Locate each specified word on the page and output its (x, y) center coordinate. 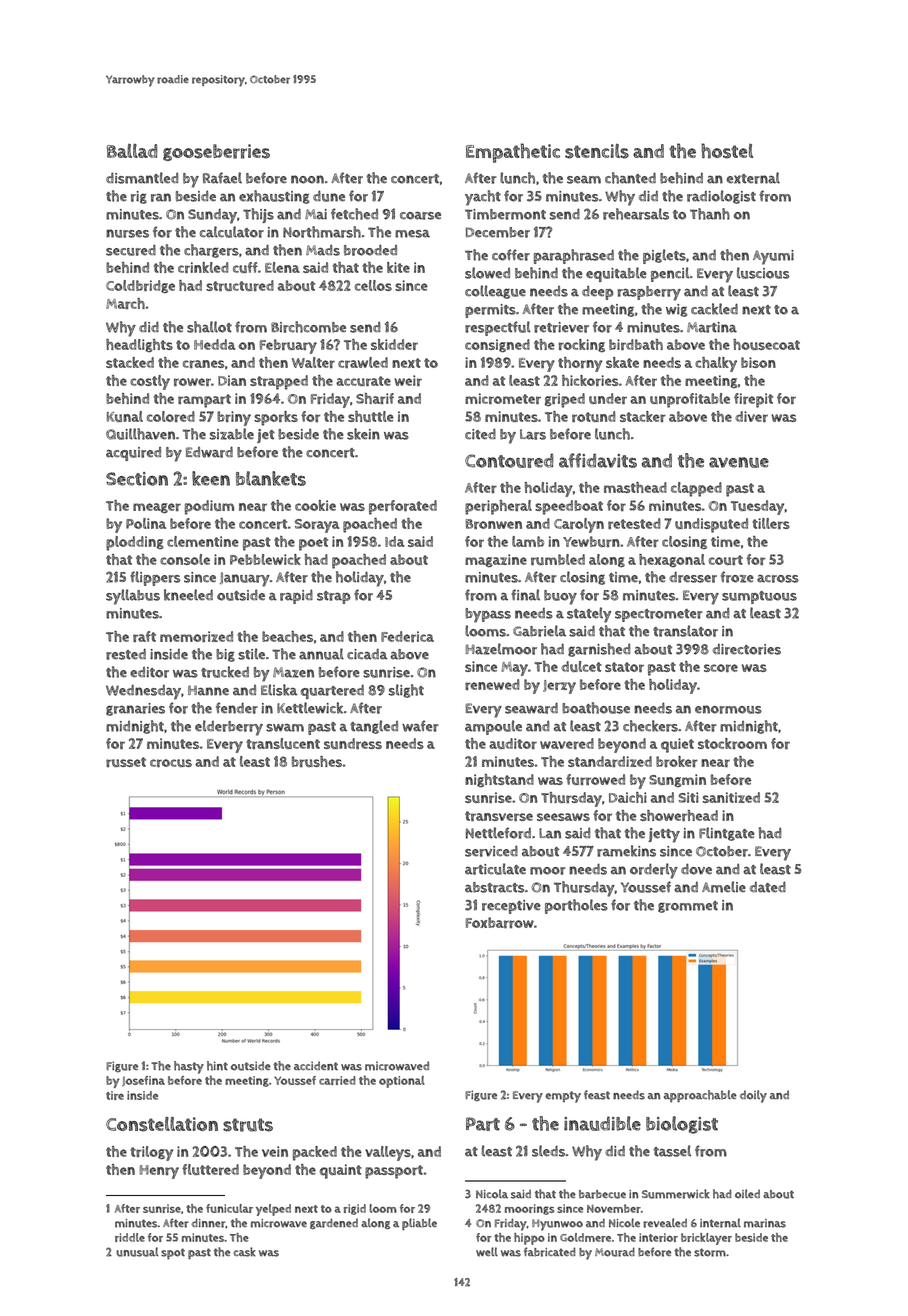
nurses (127, 233)
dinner (209, 1223)
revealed (665, 1223)
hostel (727, 151)
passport (394, 1172)
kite (398, 267)
